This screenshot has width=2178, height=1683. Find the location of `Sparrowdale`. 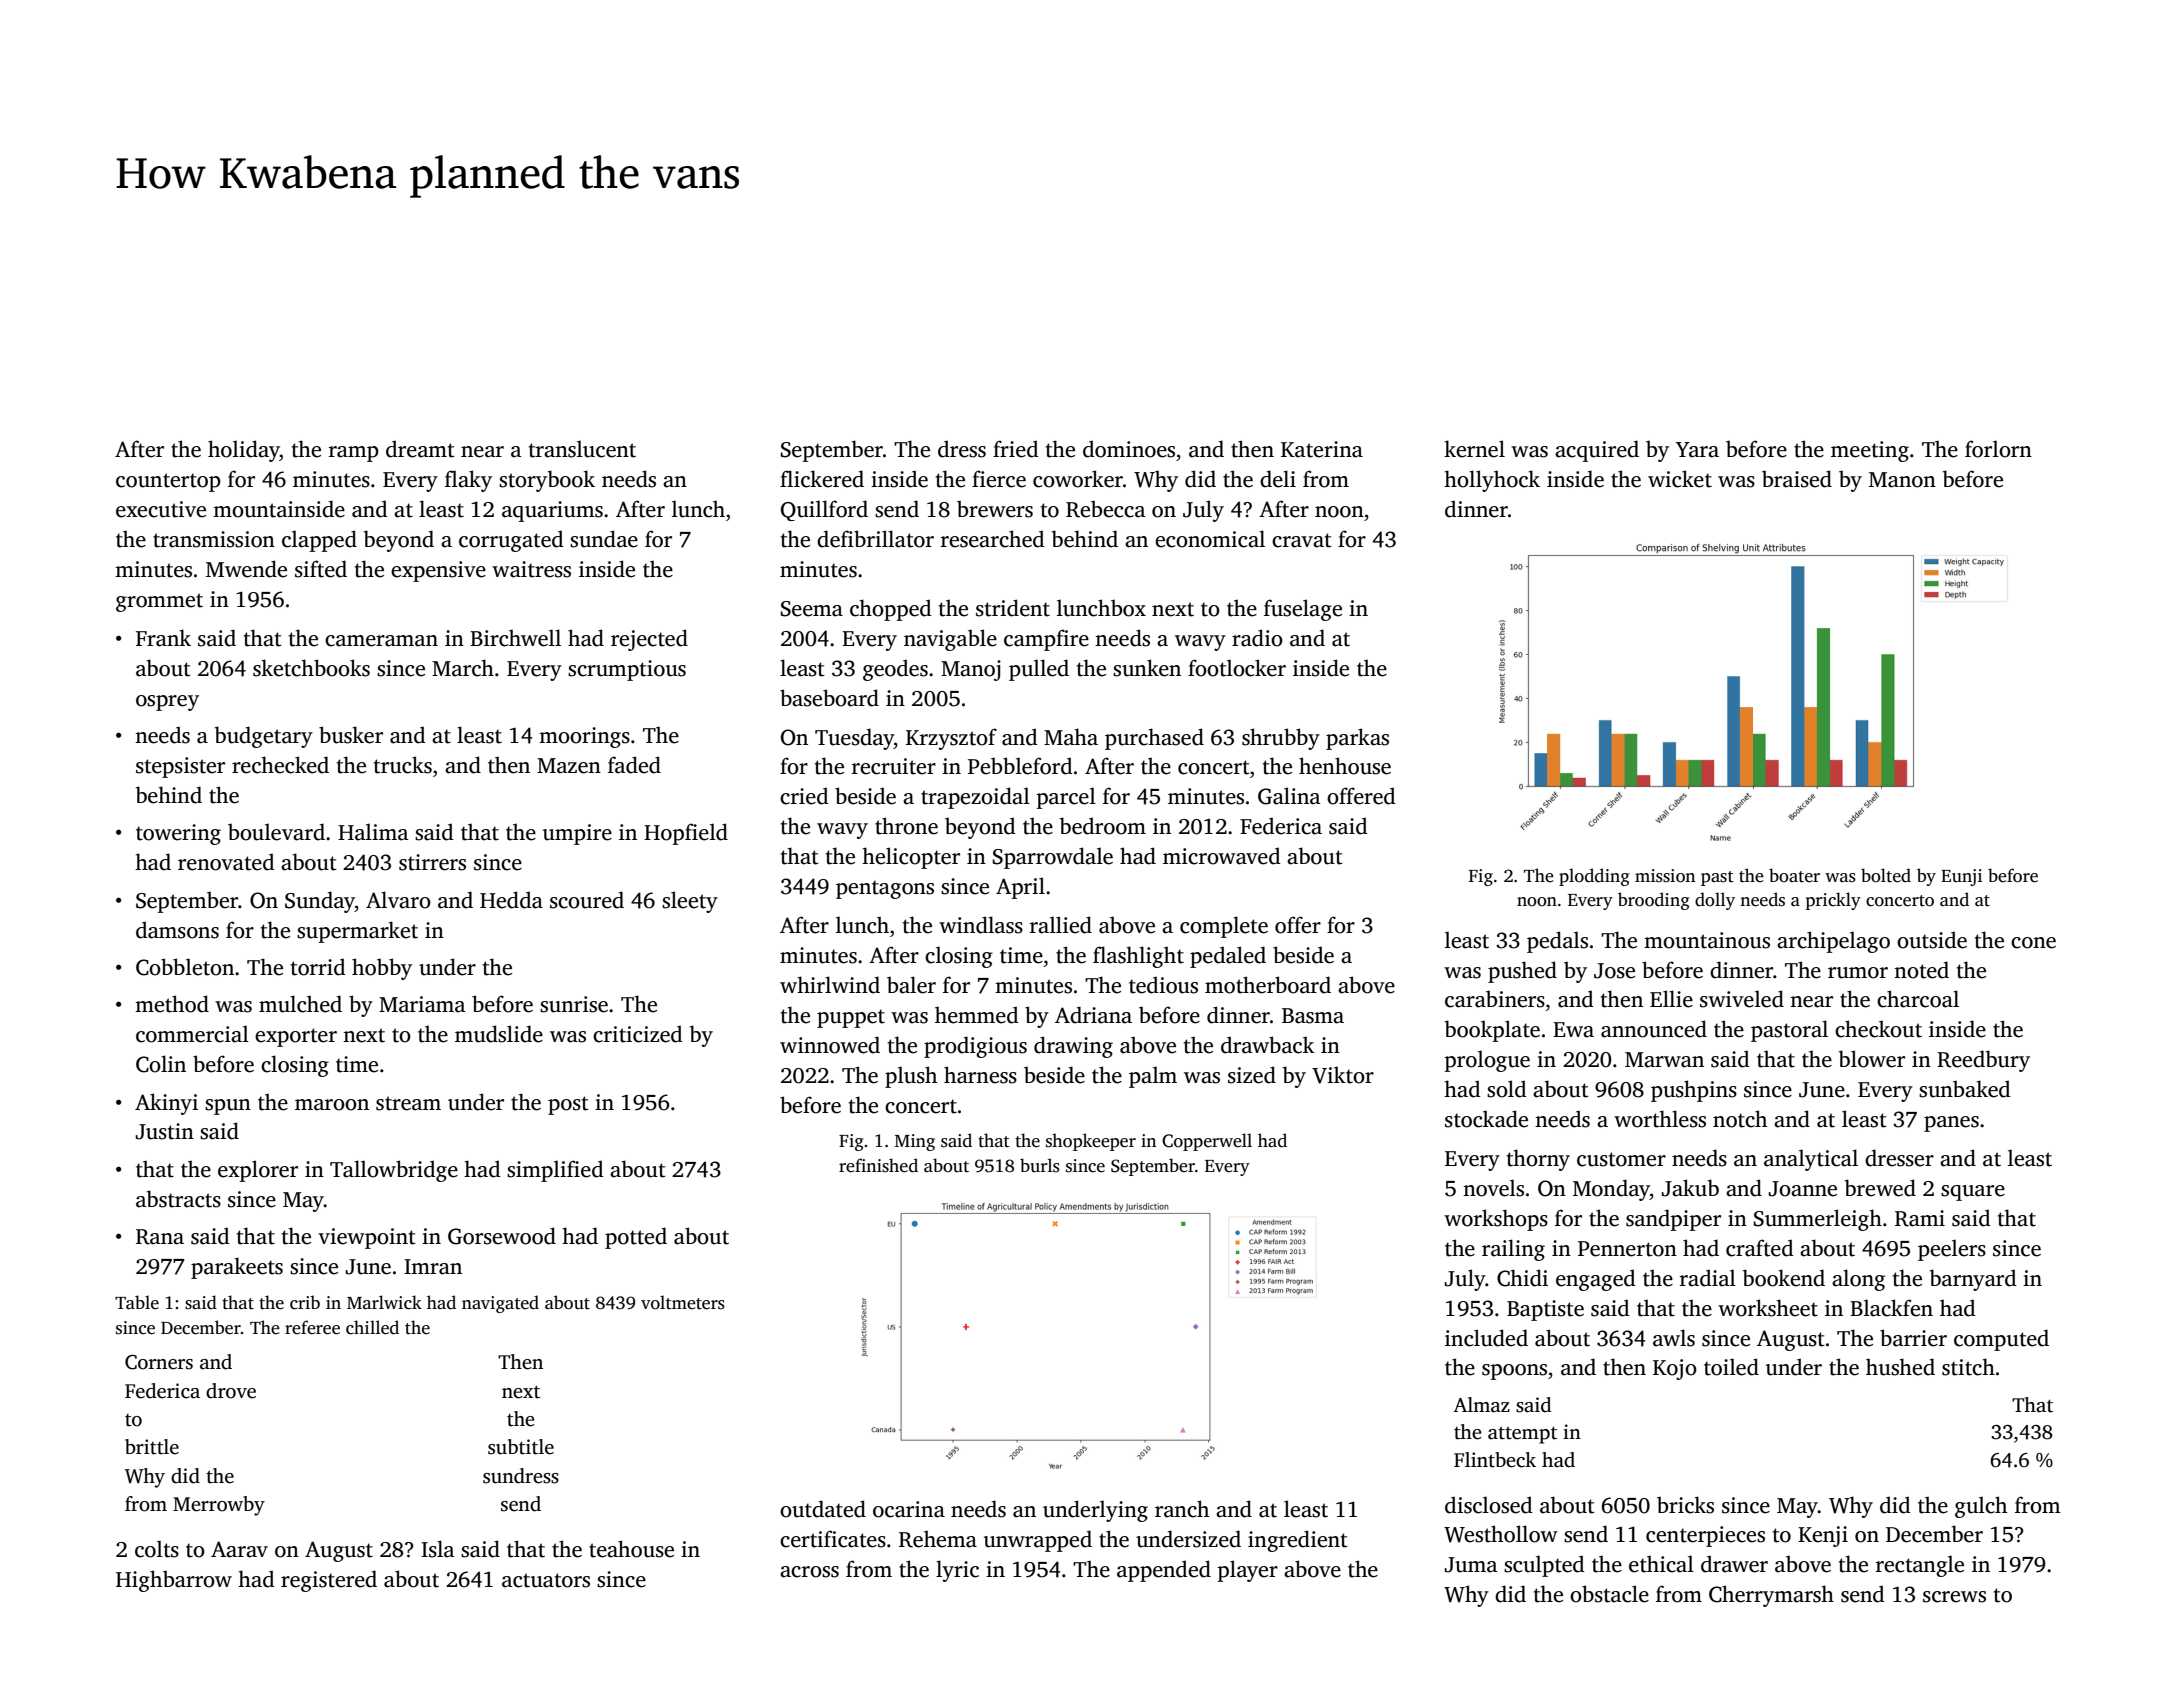

Sparrowdale is located at coordinates (1053, 858).
